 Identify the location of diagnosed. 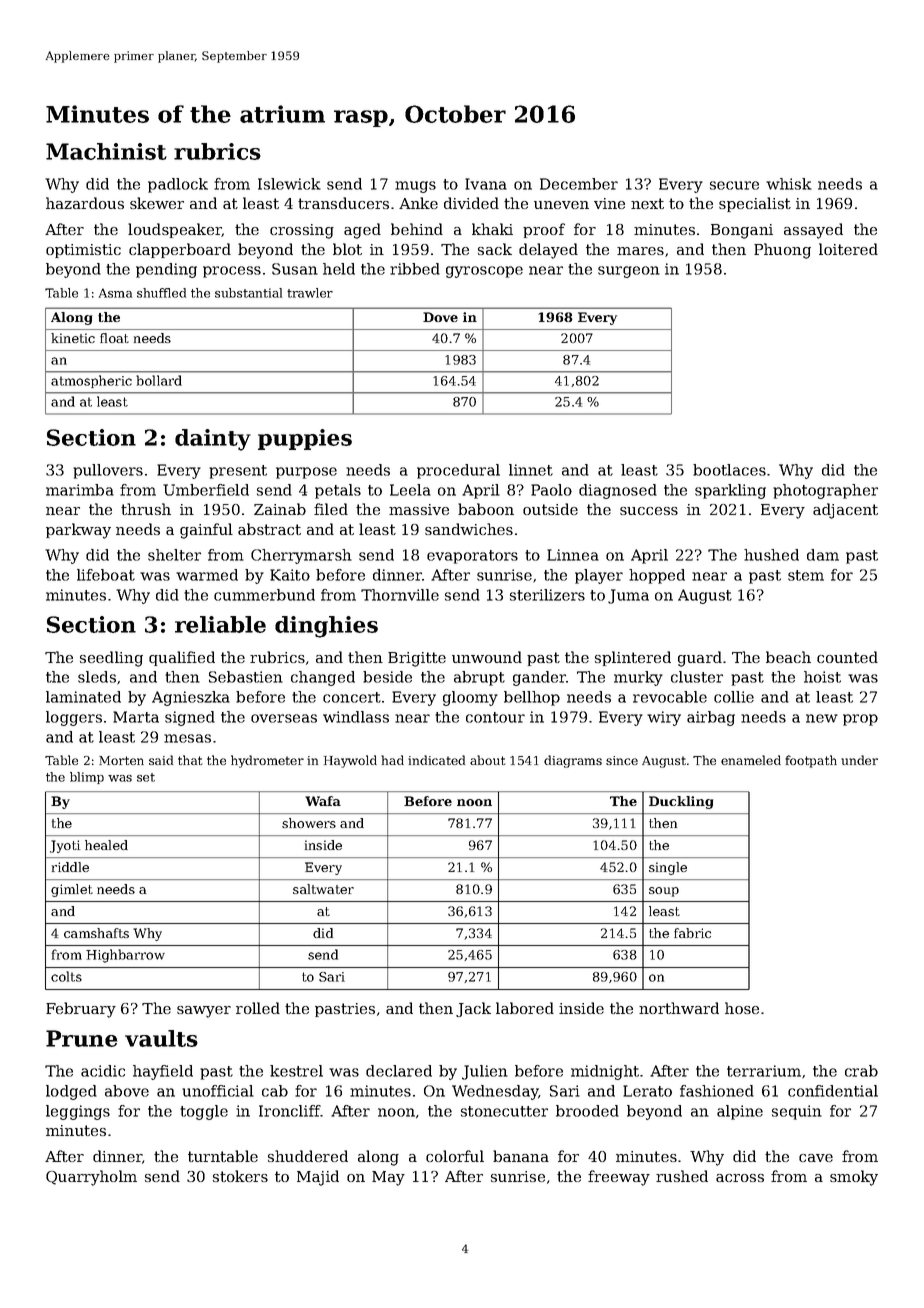
(618, 491).
